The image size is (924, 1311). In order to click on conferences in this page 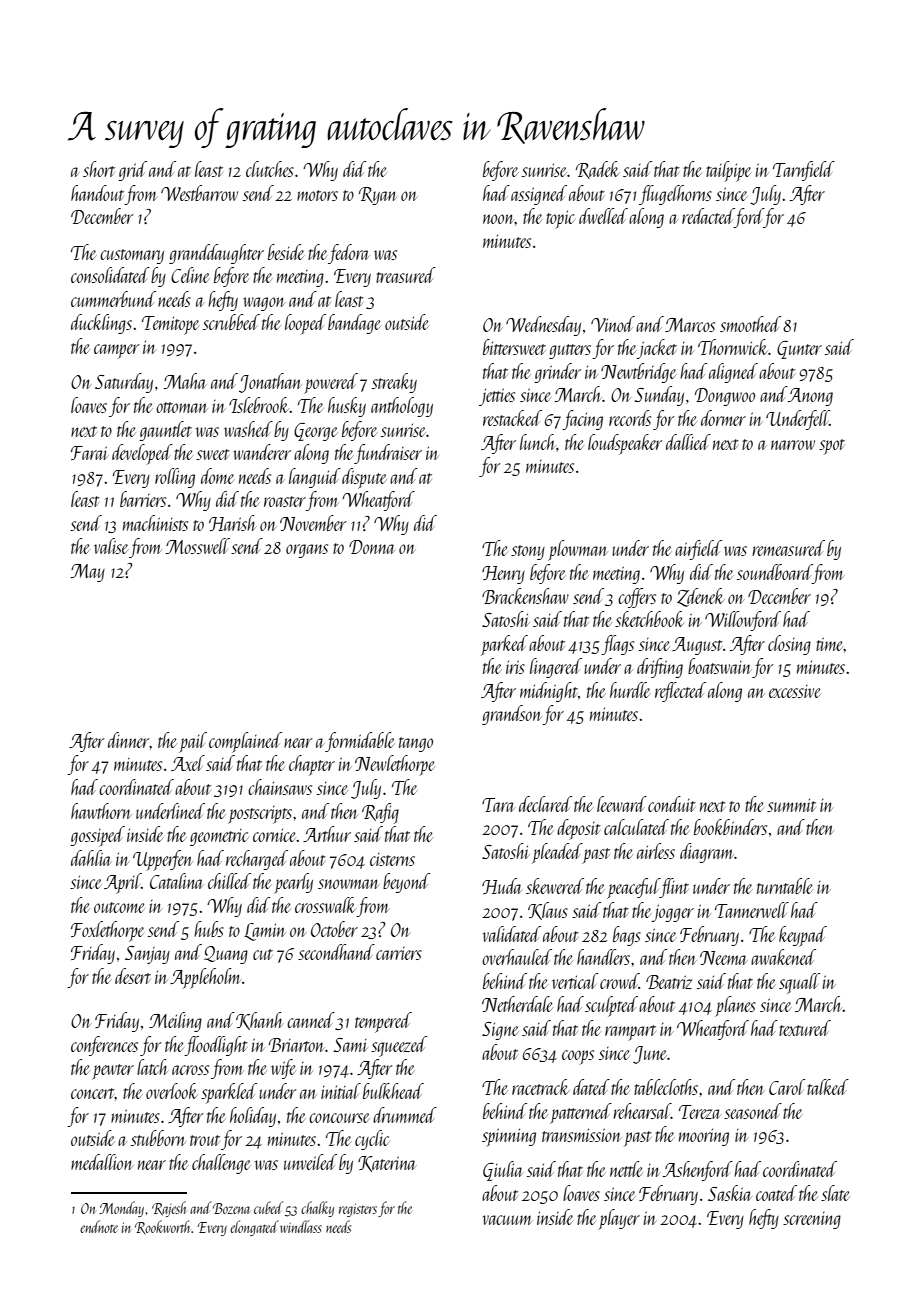, I will do `click(104, 1046)`.
